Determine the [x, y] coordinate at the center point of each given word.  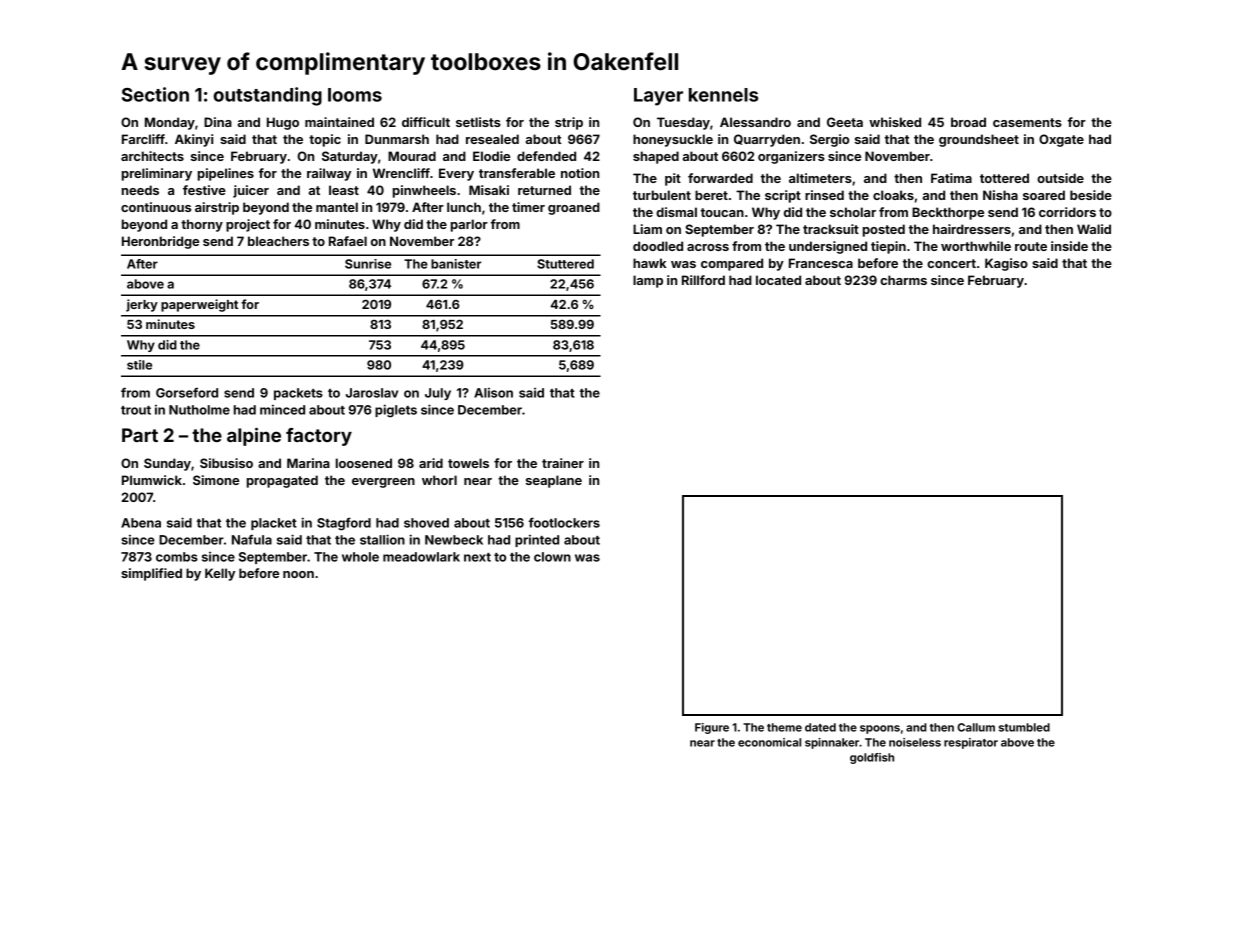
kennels [723, 95]
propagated [282, 481]
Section [155, 94]
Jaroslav [372, 393]
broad [968, 122]
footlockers [564, 522]
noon [298, 574]
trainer [563, 463]
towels [468, 463]
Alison [493, 393]
